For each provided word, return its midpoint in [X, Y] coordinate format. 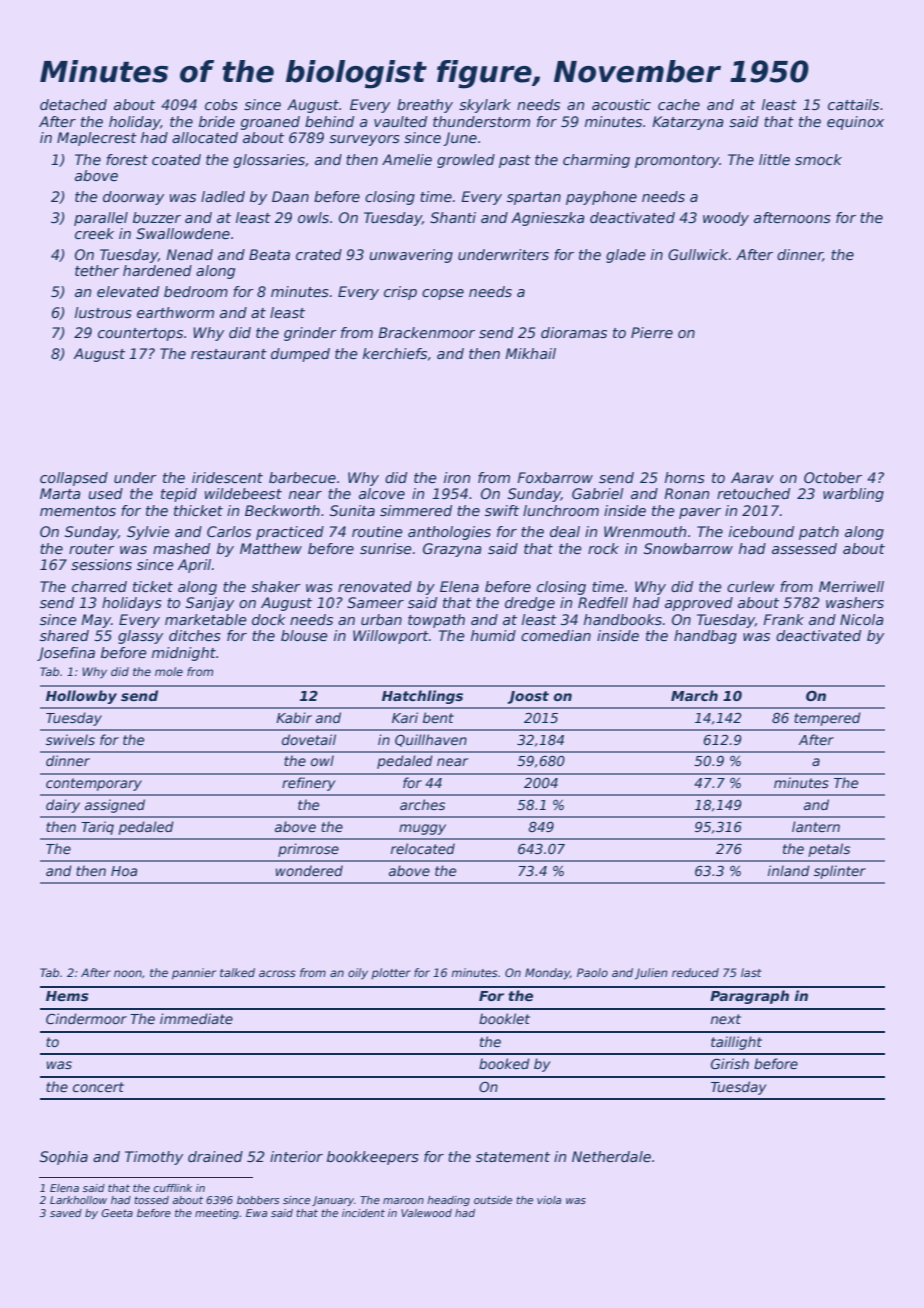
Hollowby [81, 697]
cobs [221, 104]
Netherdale [611, 1156]
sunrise [385, 548]
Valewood [426, 1213]
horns [685, 477]
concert [98, 1087]
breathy [425, 106]
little [774, 159]
